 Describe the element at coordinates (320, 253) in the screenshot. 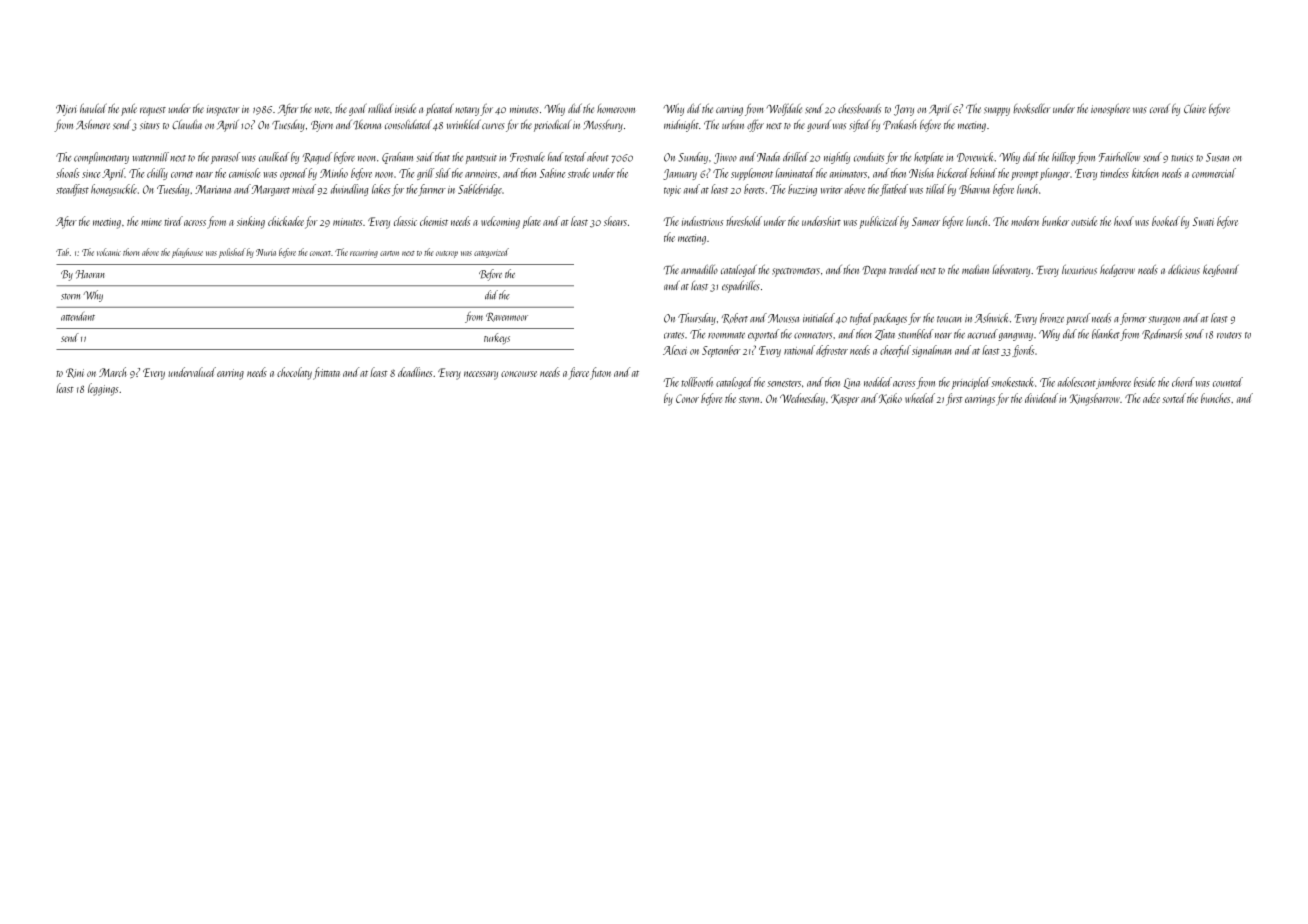

I see `concert` at that location.
